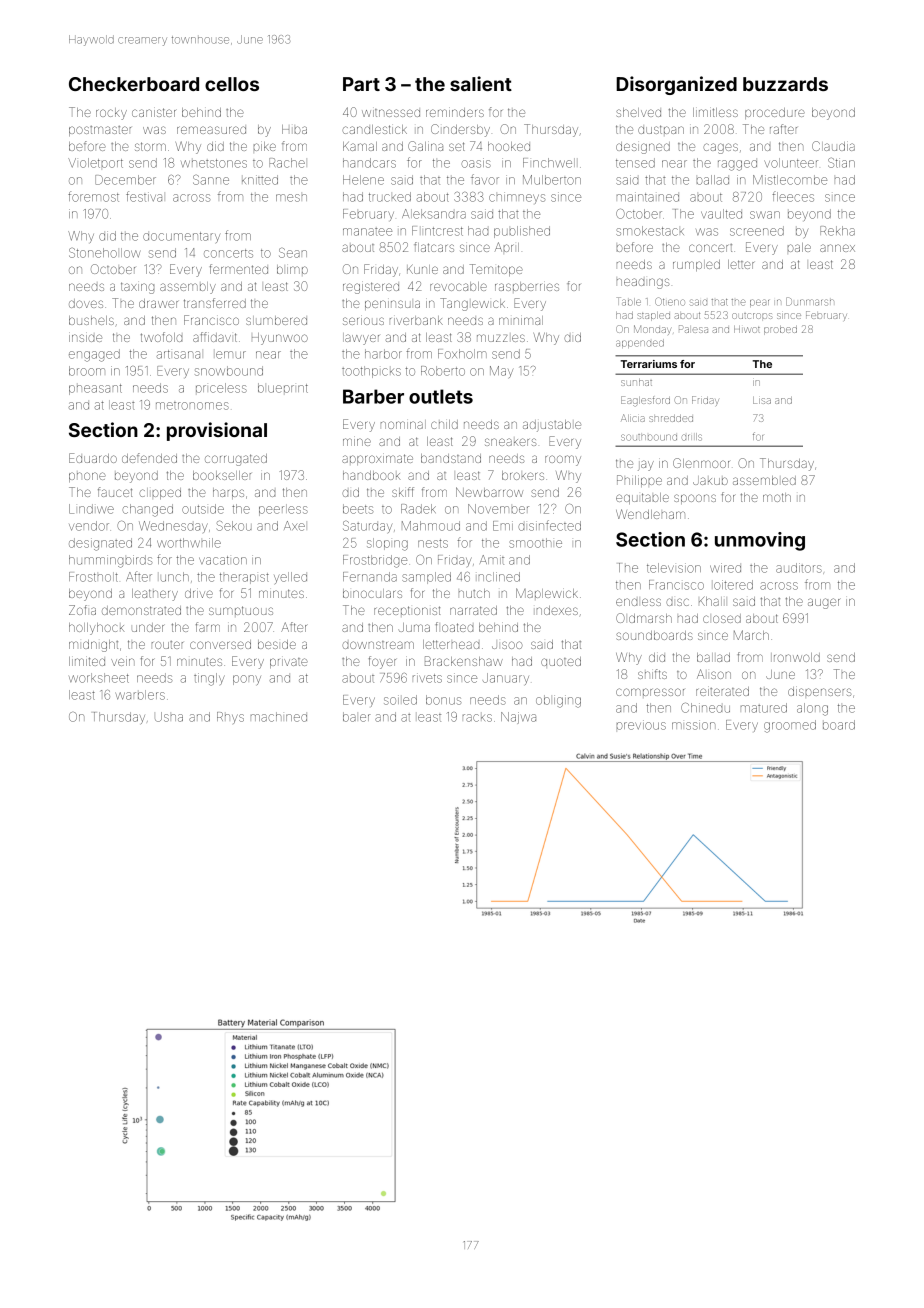  Describe the element at coordinates (111, 114) in the screenshot. I see `rocky` at that location.
